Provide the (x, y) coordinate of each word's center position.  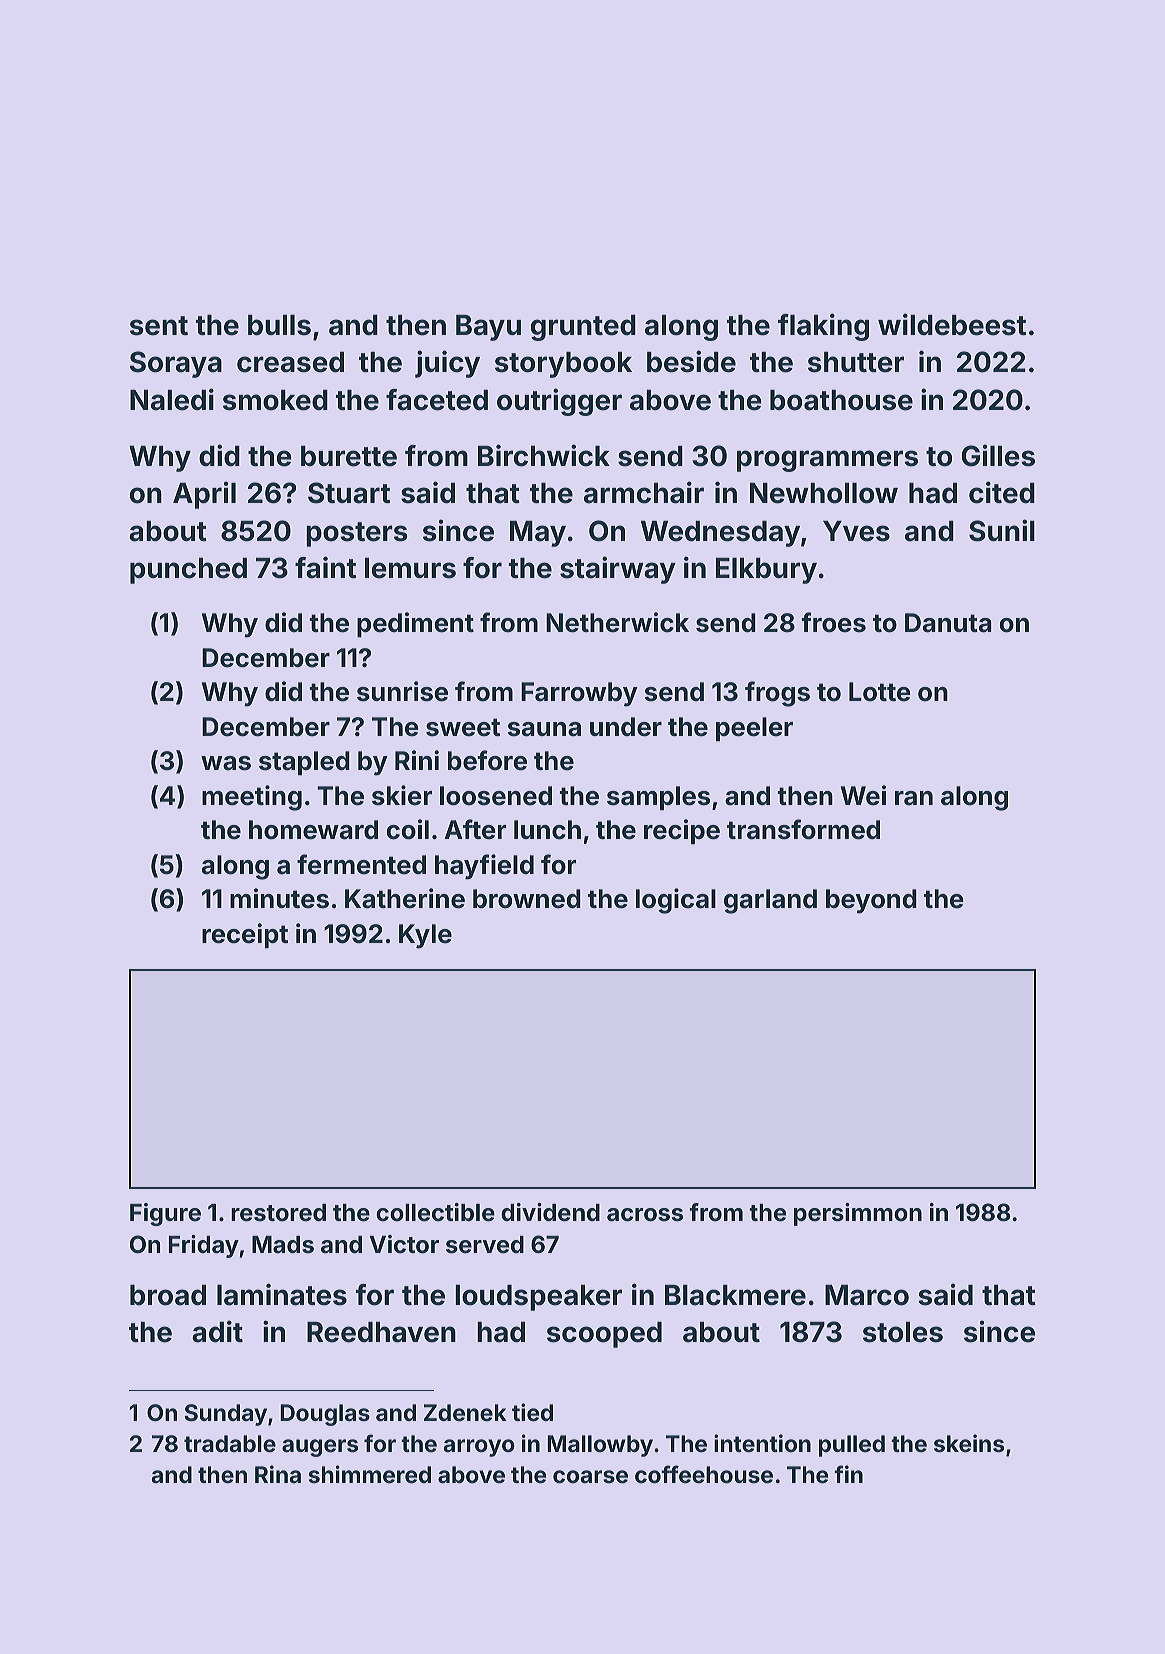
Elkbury (766, 571)
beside (691, 361)
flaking (823, 327)
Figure (165, 1214)
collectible (435, 1212)
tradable (230, 1443)
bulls (279, 325)
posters (357, 534)
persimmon (858, 1214)
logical (676, 901)
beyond (871, 901)
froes (833, 622)
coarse (590, 1476)
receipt (245, 935)
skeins (969, 1443)
